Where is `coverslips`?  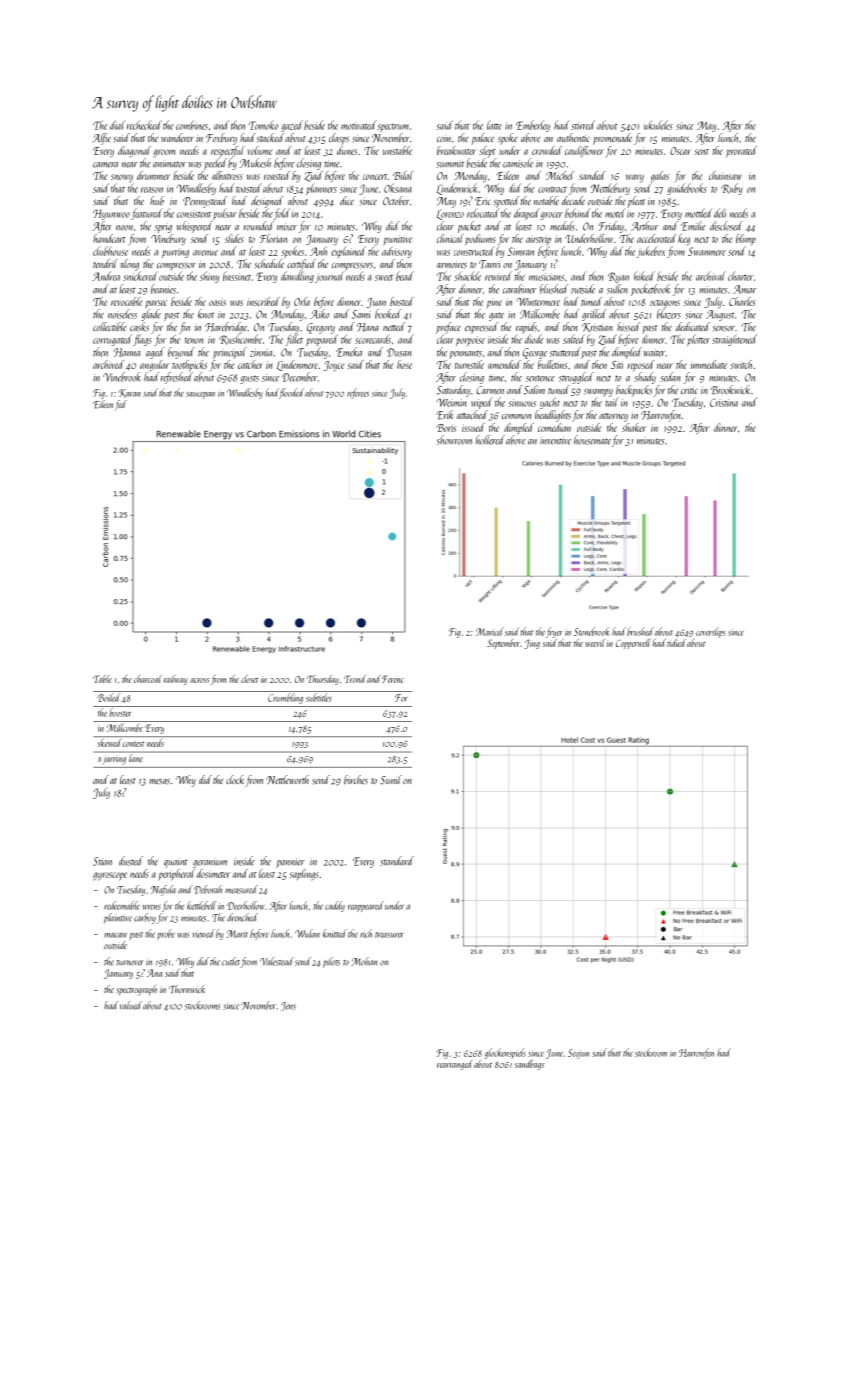
coverslips is located at coordinates (711, 632).
